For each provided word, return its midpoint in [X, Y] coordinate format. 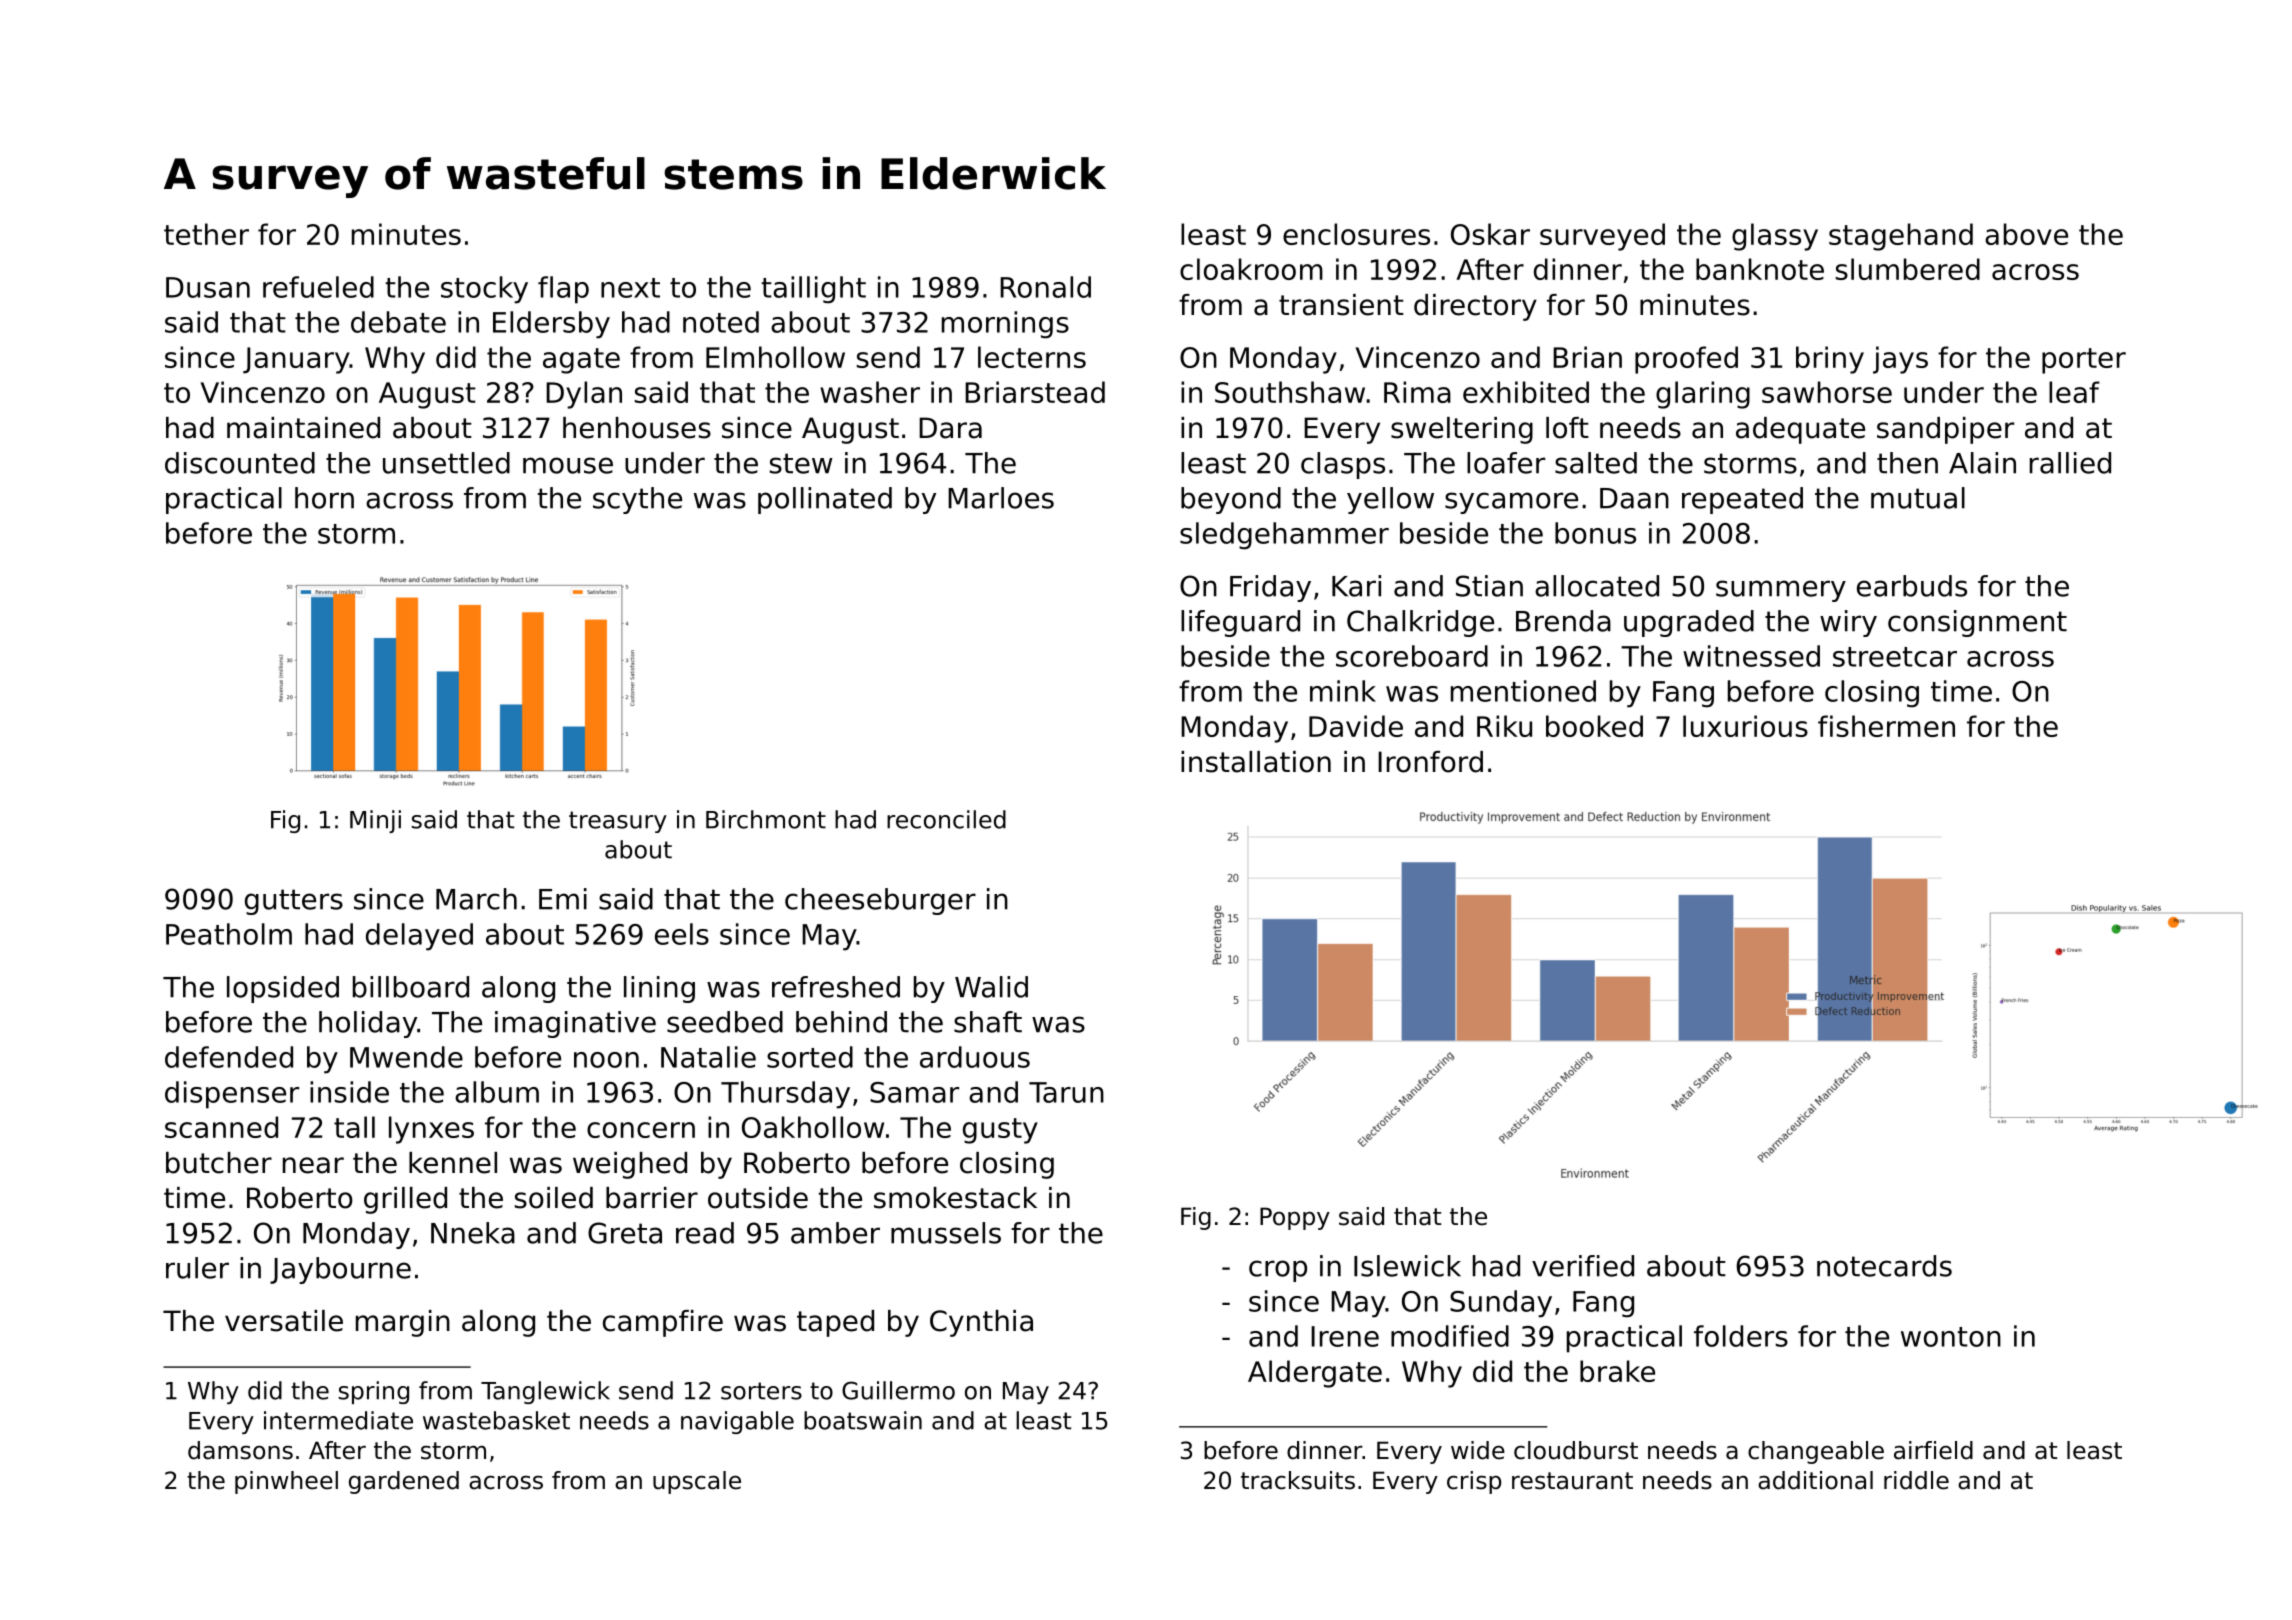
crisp [1474, 1482]
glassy [1775, 237]
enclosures [1356, 234]
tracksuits [1298, 1480]
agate [581, 361]
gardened [404, 1482]
